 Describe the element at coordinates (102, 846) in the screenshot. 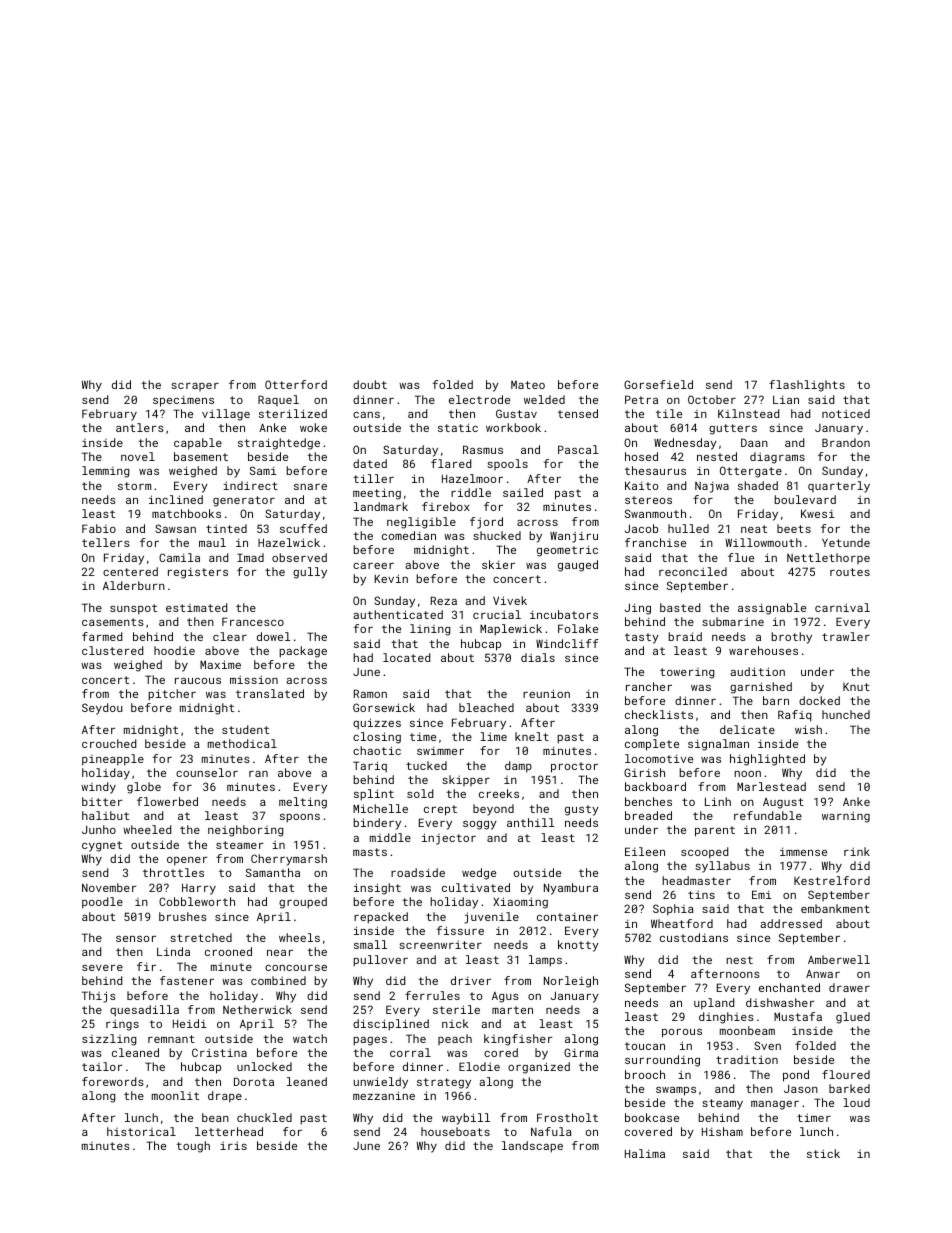

I see `cygnet` at that location.
